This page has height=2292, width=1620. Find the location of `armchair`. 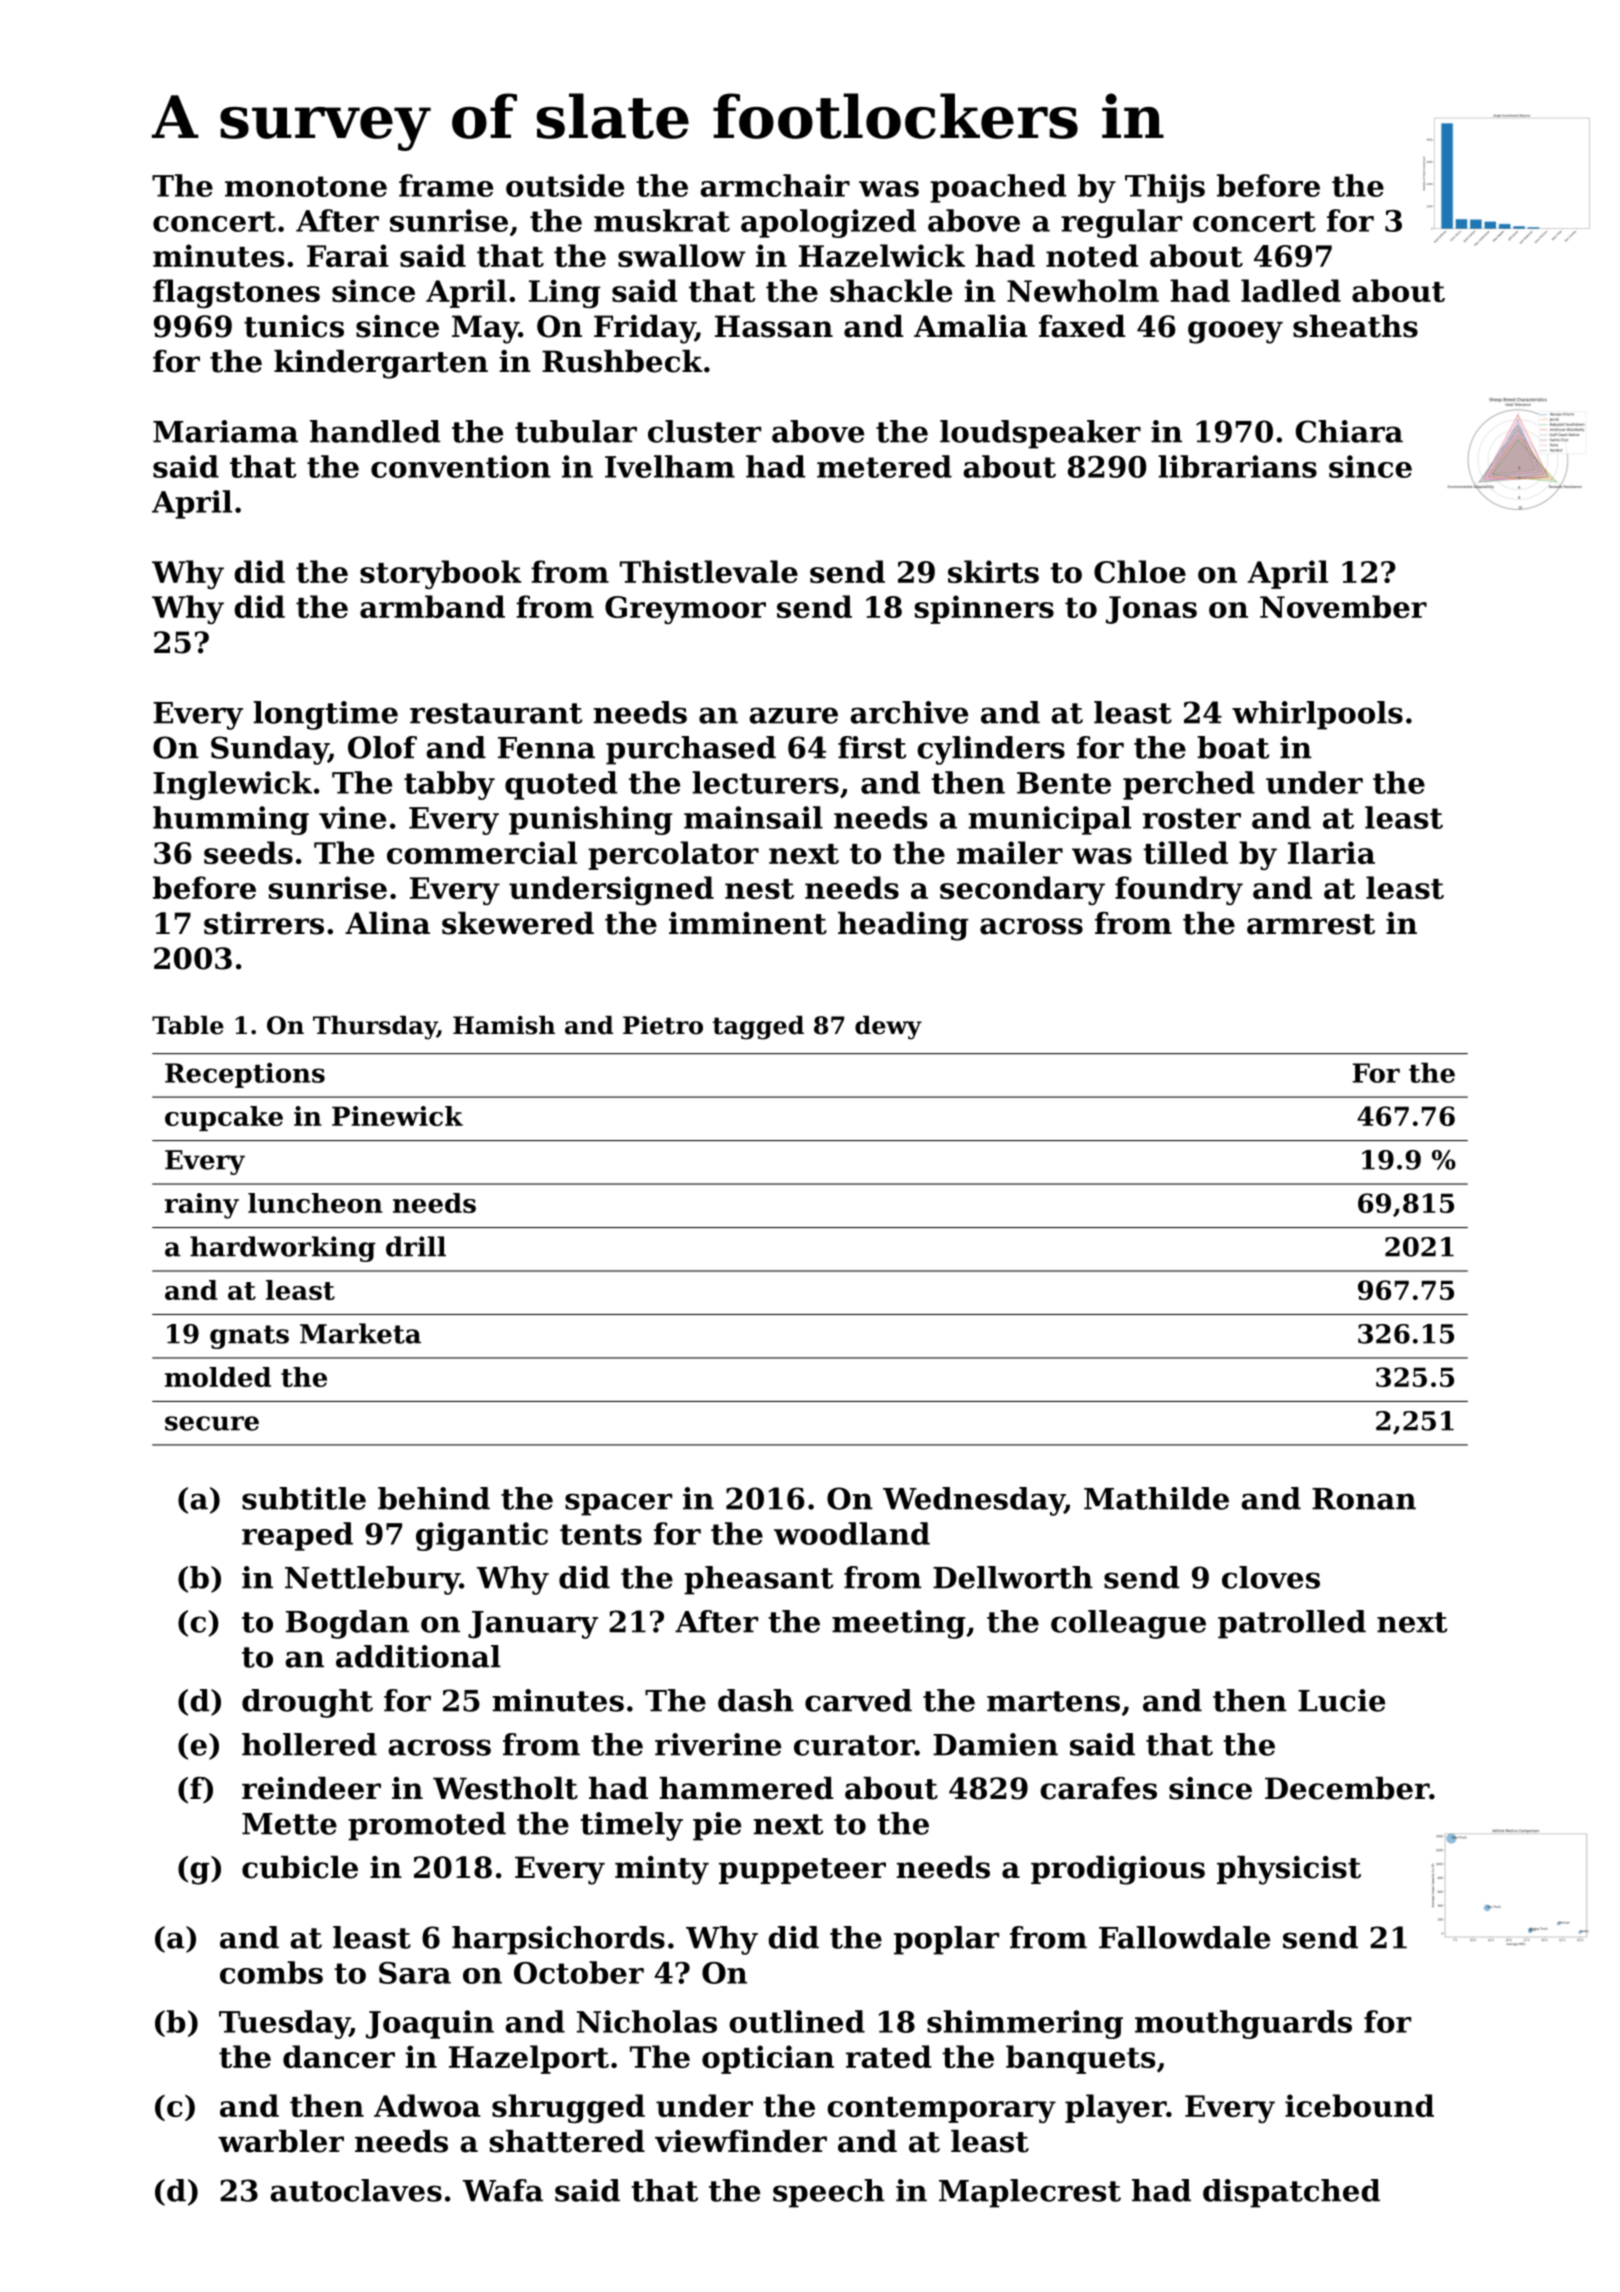

armchair is located at coordinates (775, 185).
